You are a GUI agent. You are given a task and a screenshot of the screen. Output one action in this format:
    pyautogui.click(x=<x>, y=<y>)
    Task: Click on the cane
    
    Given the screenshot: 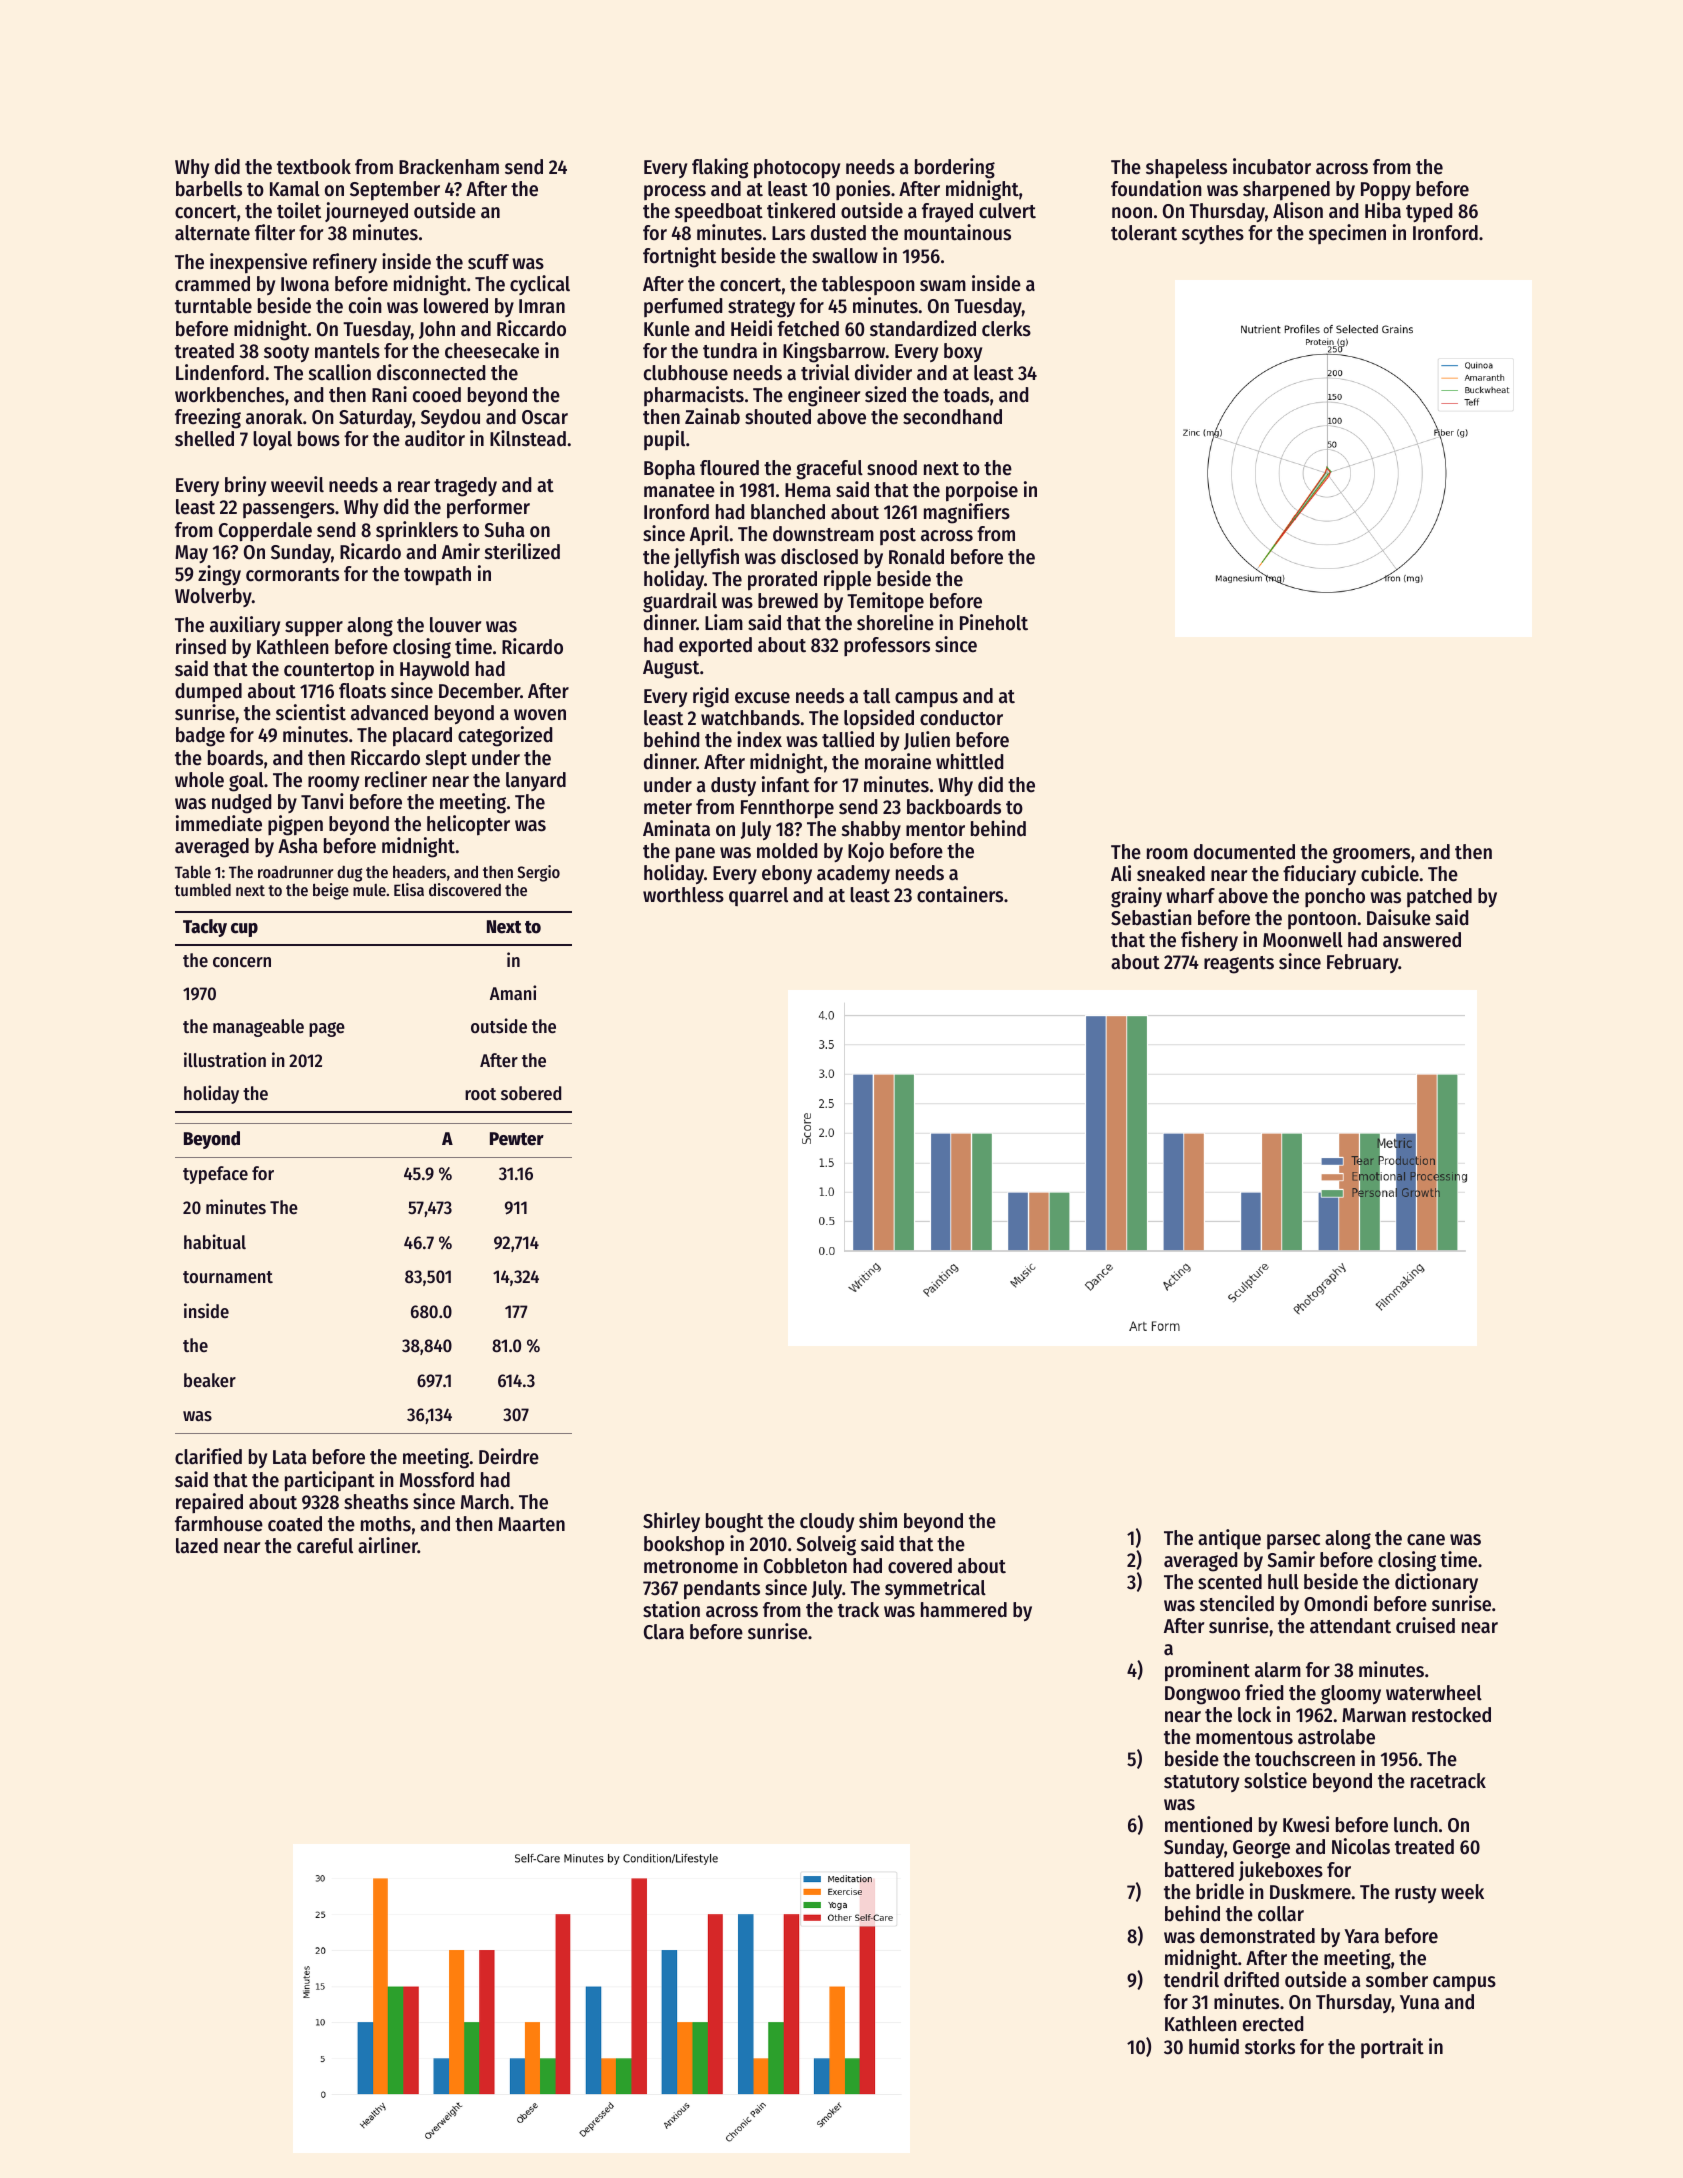 What is the action you would take?
    pyautogui.click(x=1426, y=1540)
